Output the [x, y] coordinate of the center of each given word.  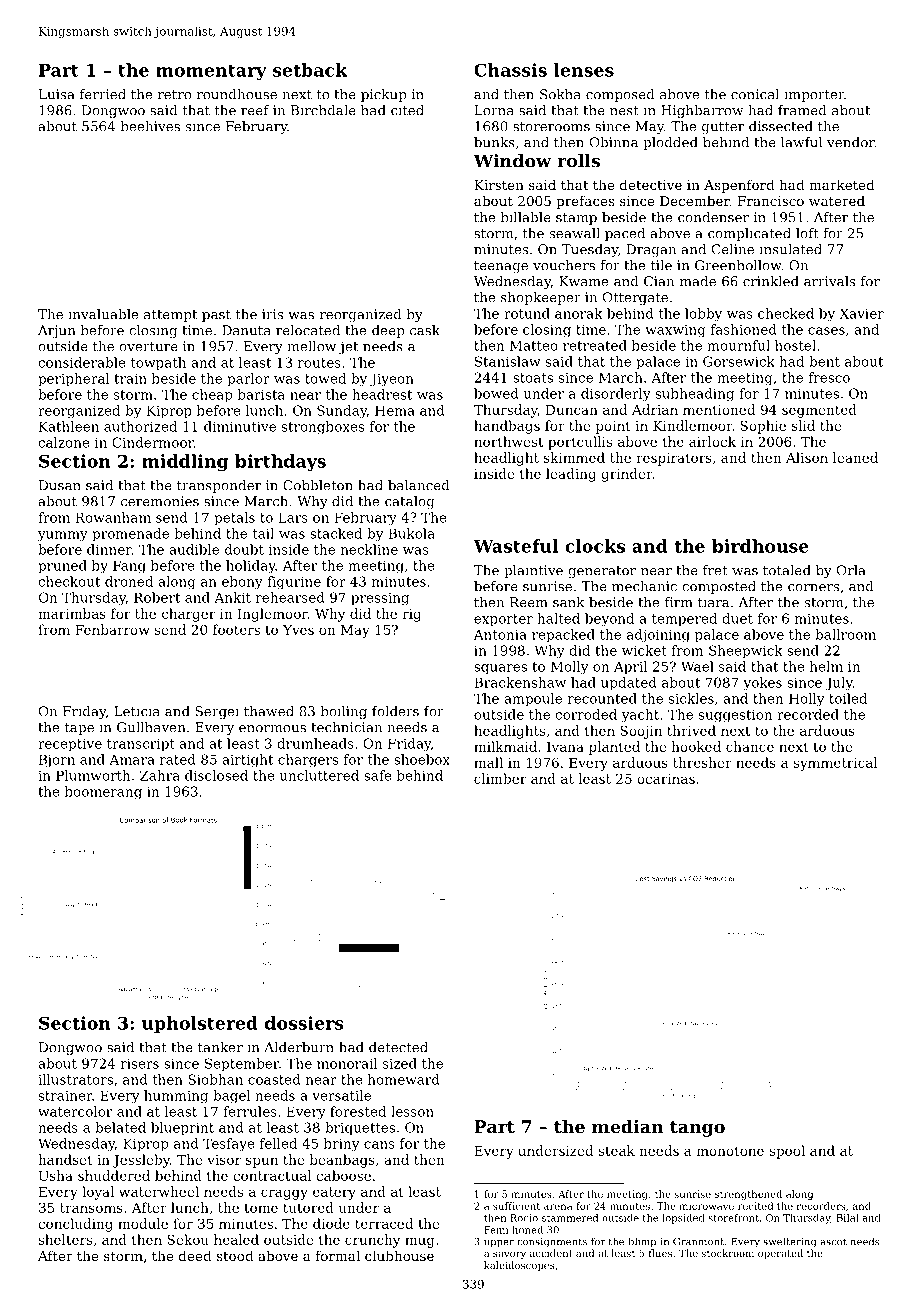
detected [398, 1047]
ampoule [533, 700]
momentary [211, 72]
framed [802, 110]
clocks [595, 546]
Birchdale [323, 110]
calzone [64, 442]
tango [697, 1129]
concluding [75, 1225]
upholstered [200, 1024]
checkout [69, 581]
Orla [851, 570]
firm [679, 602]
